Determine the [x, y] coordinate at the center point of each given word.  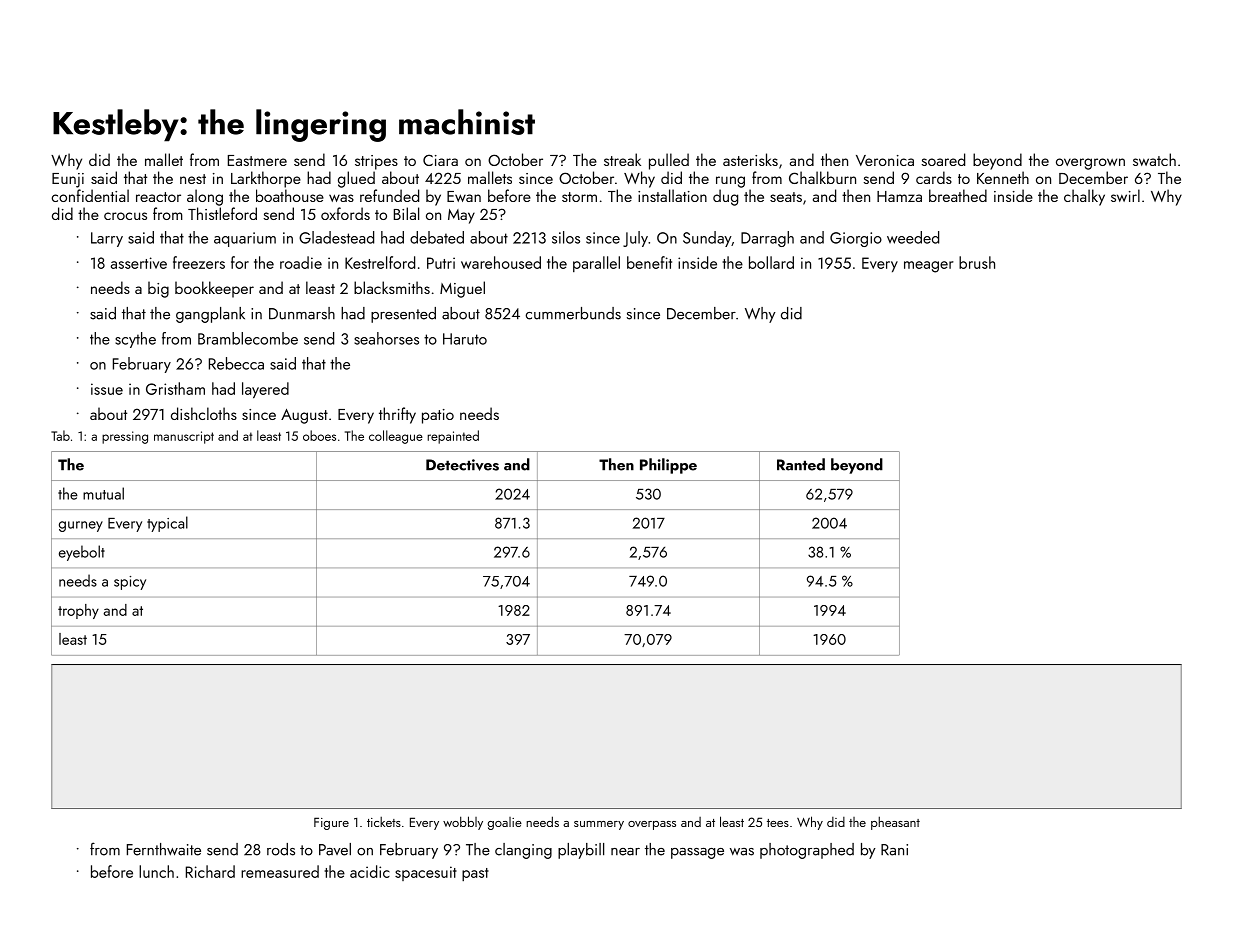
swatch [1154, 159]
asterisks [750, 159]
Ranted [801, 464]
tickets [384, 822]
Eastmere [257, 160]
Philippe [668, 466]
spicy [130, 583]
